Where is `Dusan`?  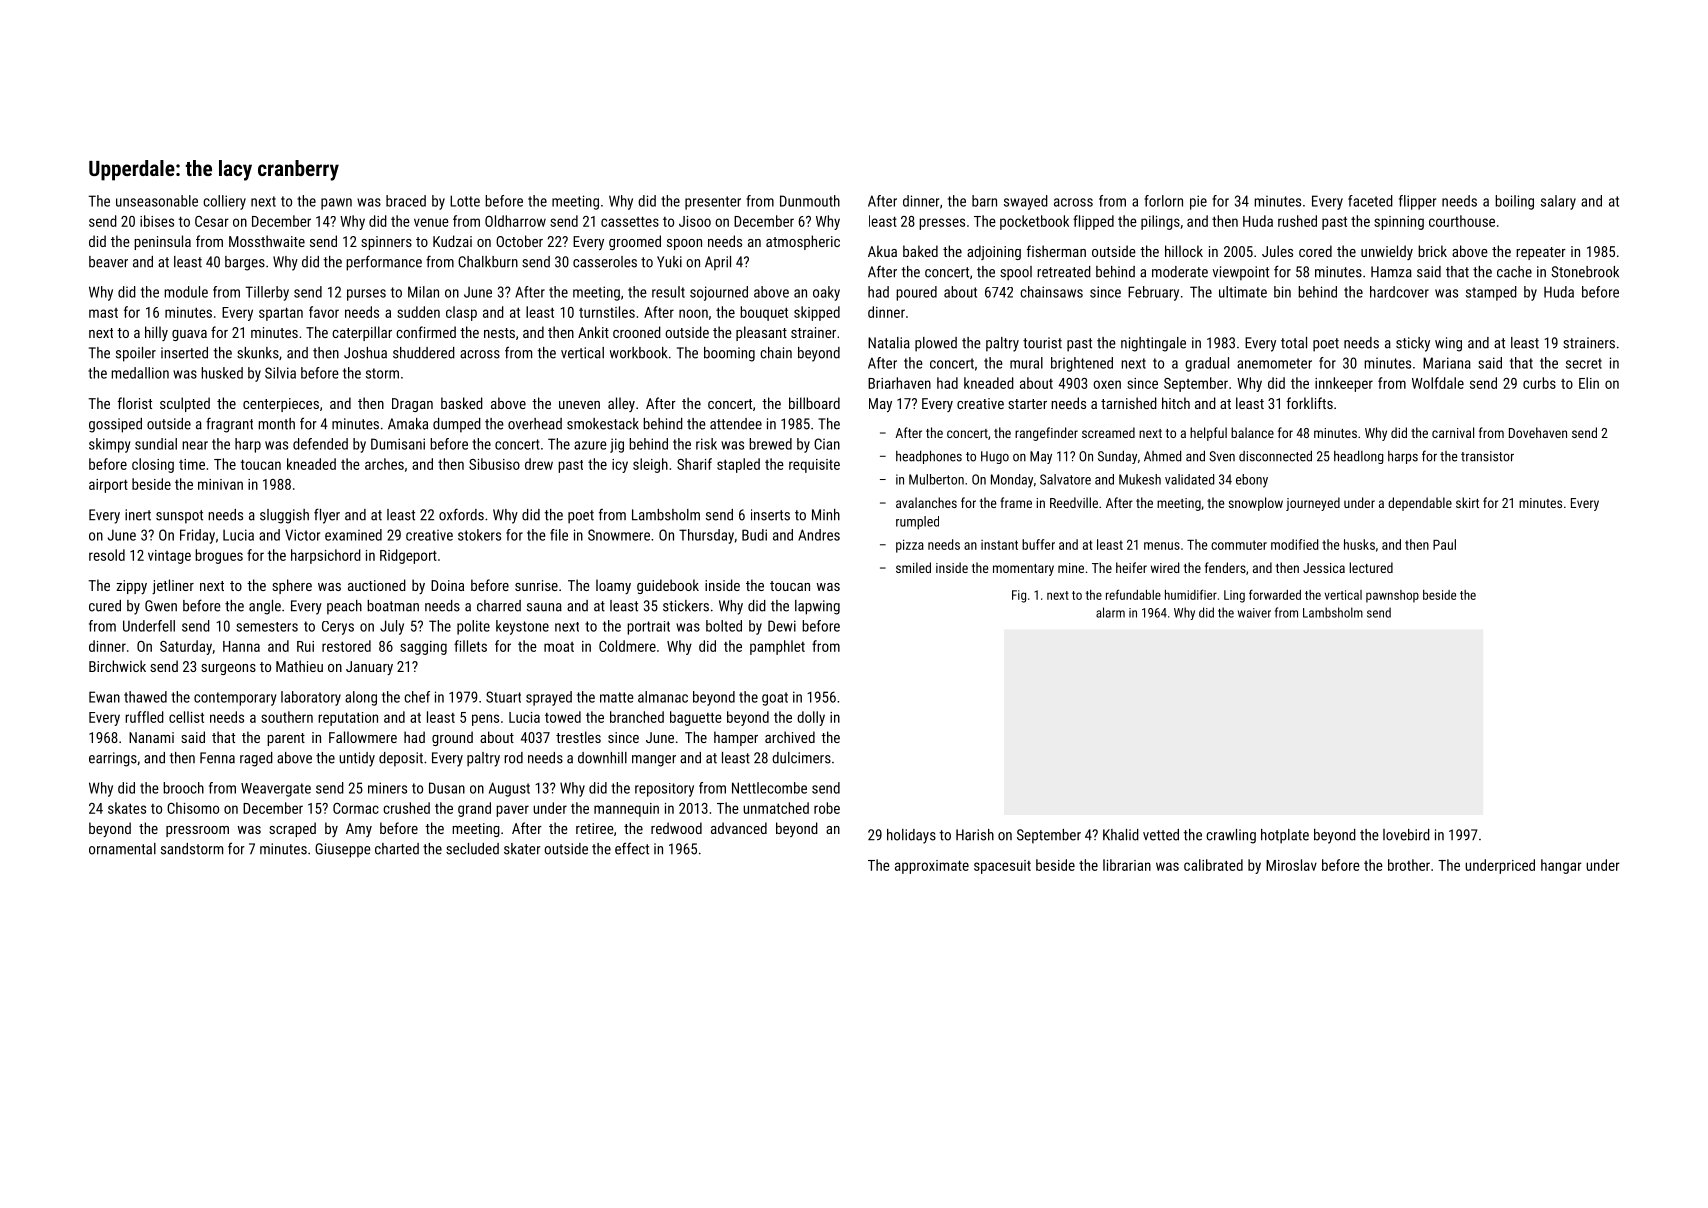 Dusan is located at coordinates (447, 788).
